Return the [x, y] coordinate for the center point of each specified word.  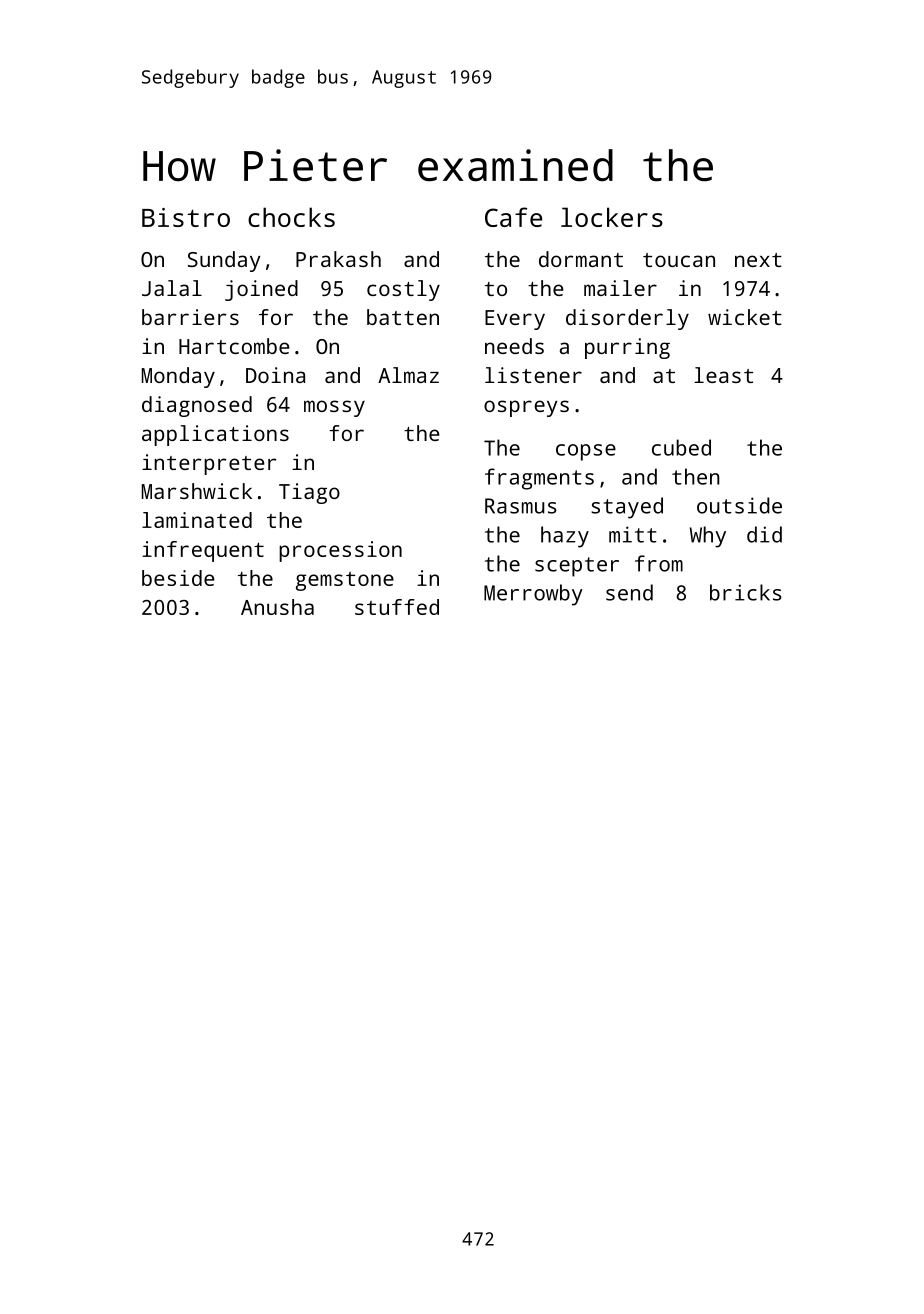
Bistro [186, 217]
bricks [746, 592]
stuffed [397, 607]
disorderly [627, 319]
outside [739, 505]
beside [178, 578]
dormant [581, 259]
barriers [190, 317]
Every [515, 320]
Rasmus [521, 506]
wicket [745, 317]
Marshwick [197, 491]
